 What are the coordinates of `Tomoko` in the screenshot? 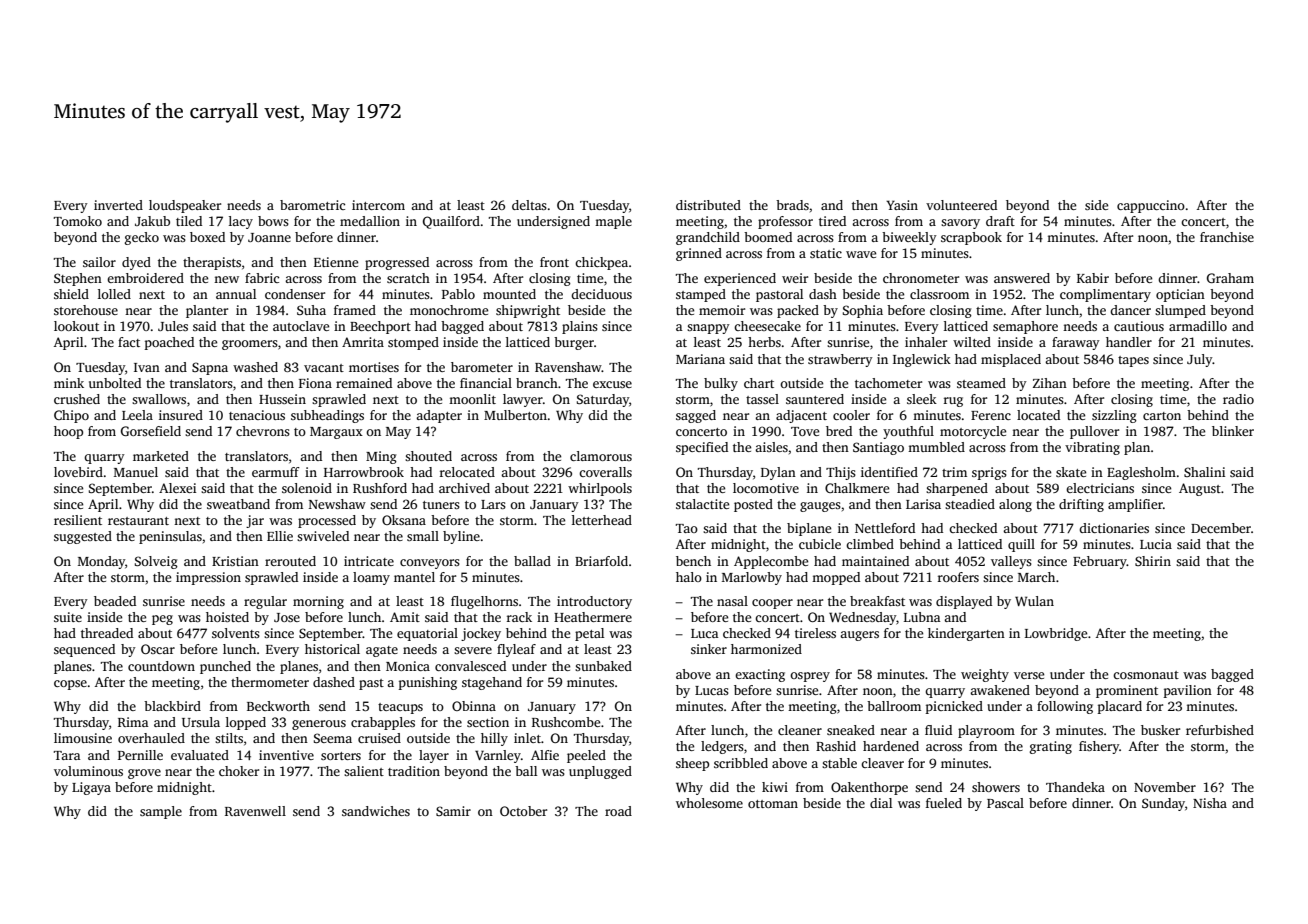 It's located at (78, 221).
